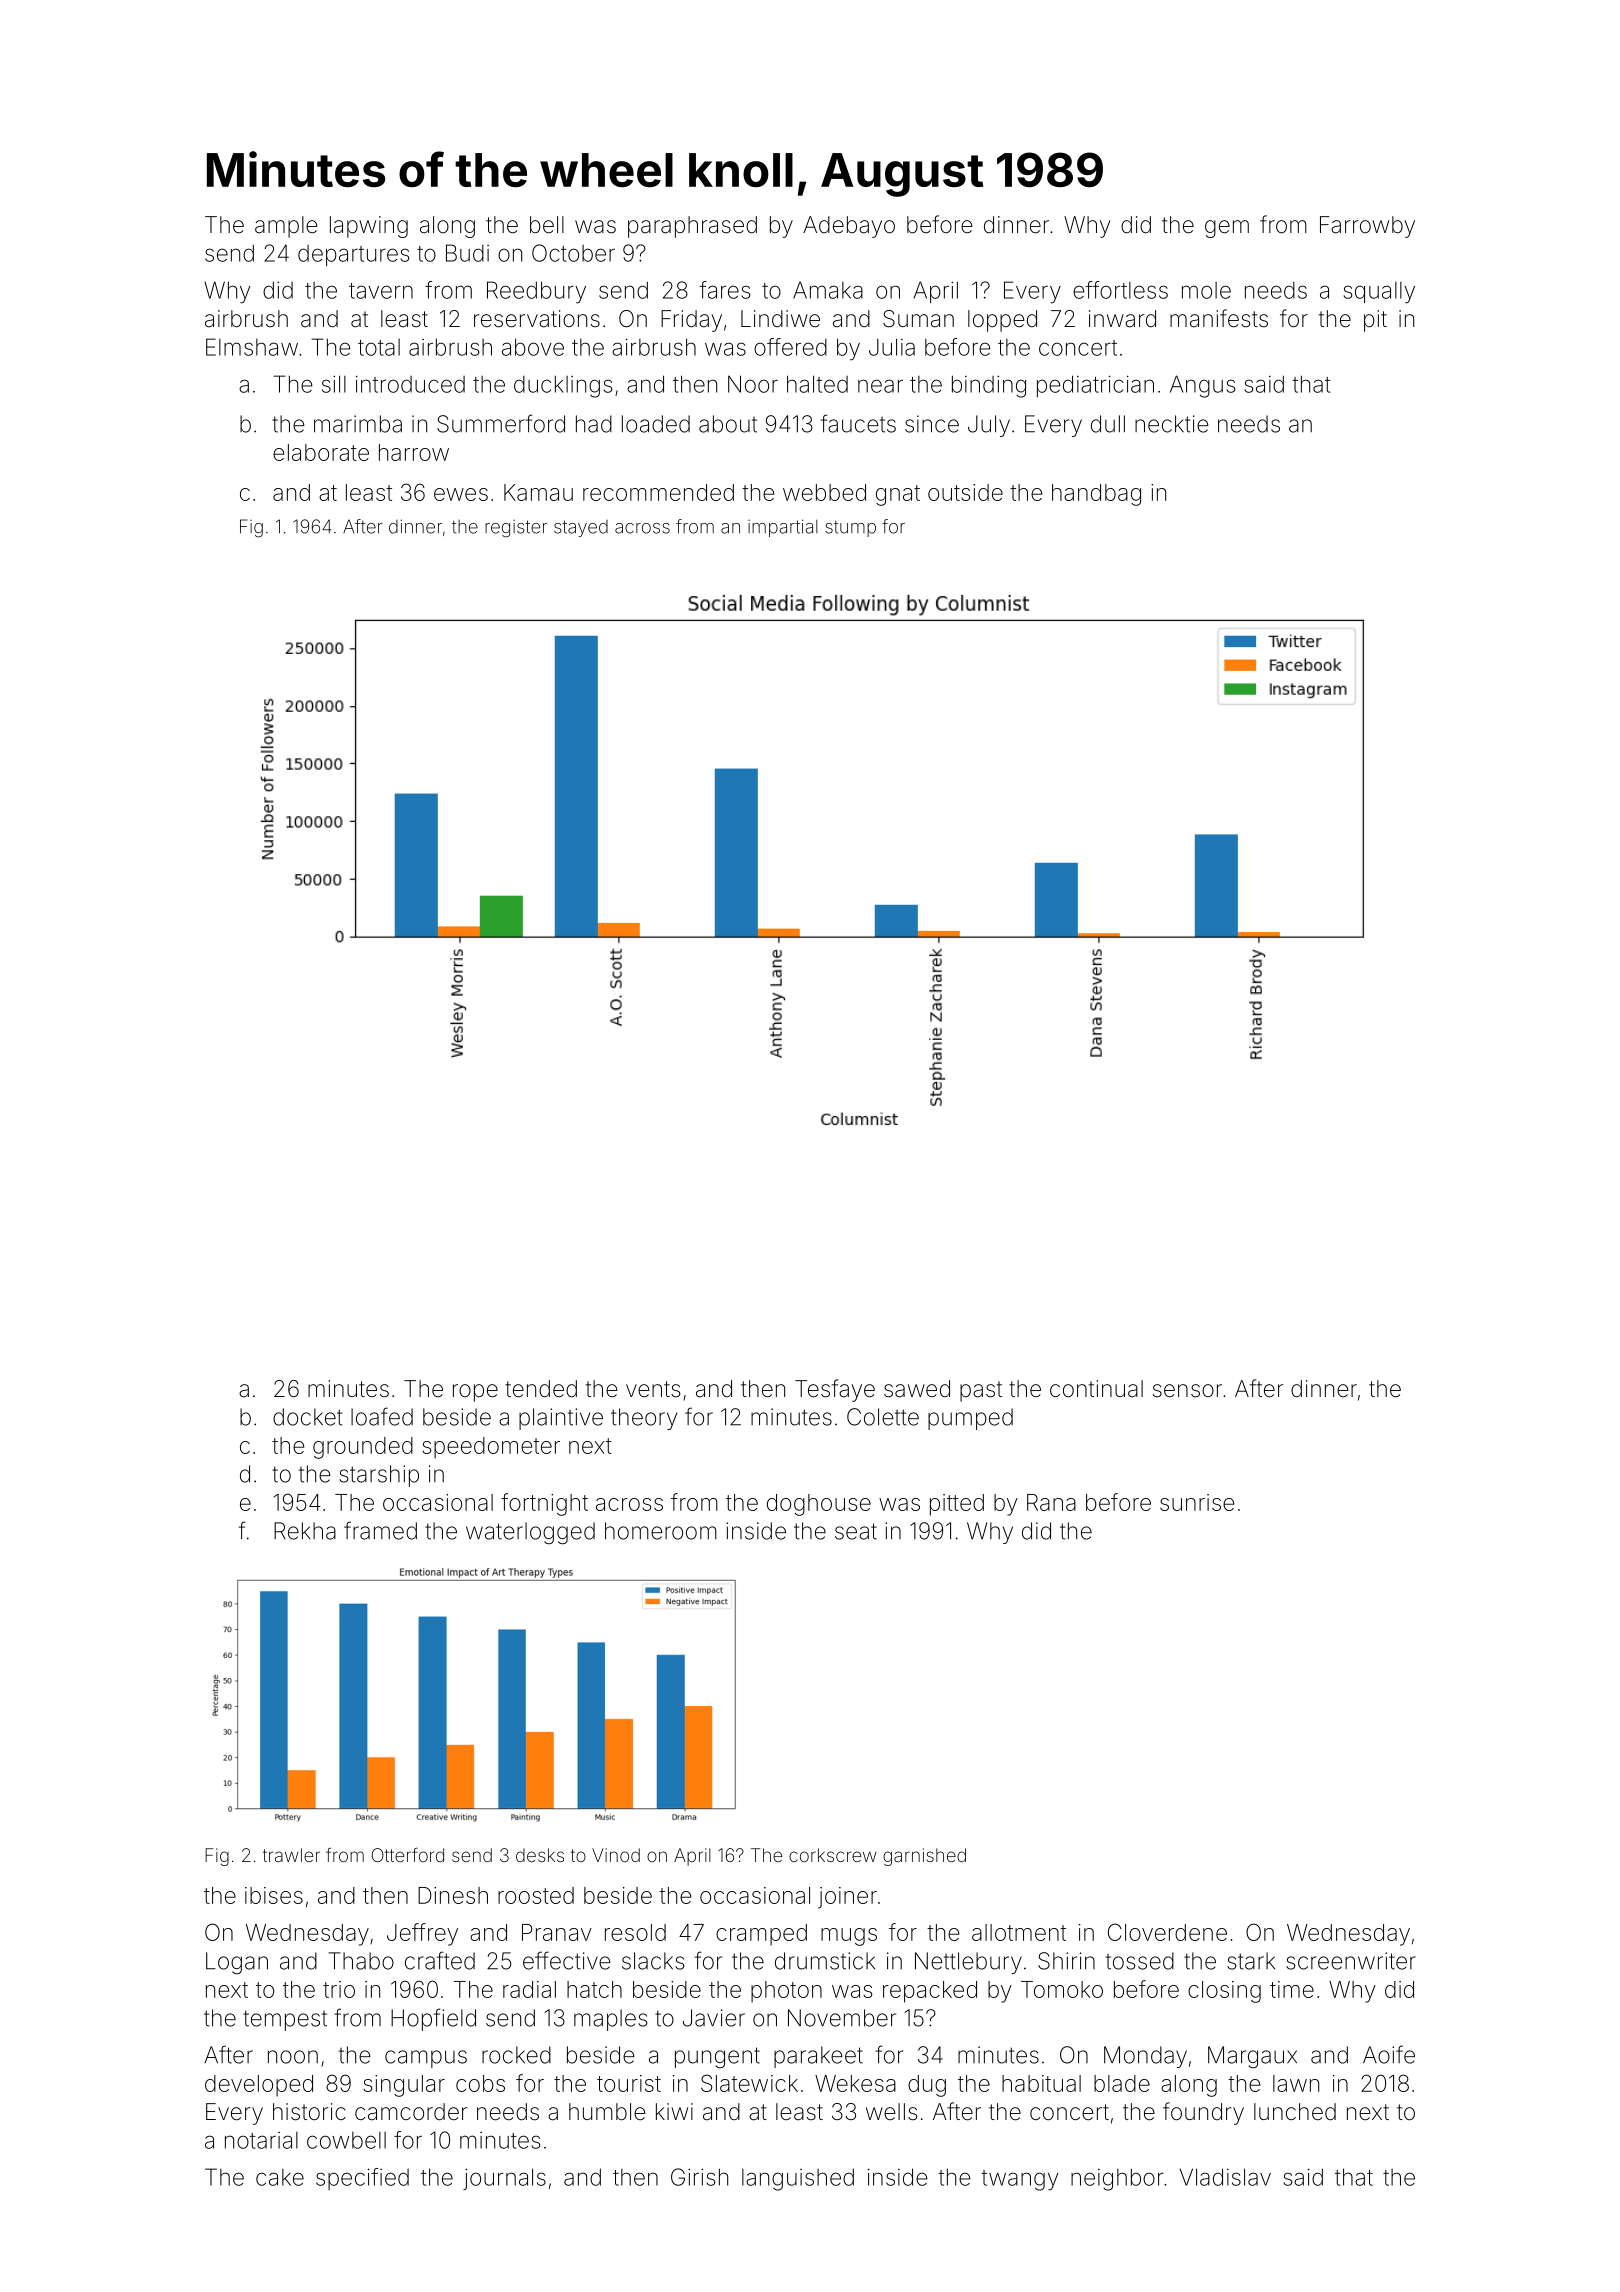 The width and height of the image is (1620, 2292). Describe the element at coordinates (616, 1855) in the image. I see `Vinod` at that location.
